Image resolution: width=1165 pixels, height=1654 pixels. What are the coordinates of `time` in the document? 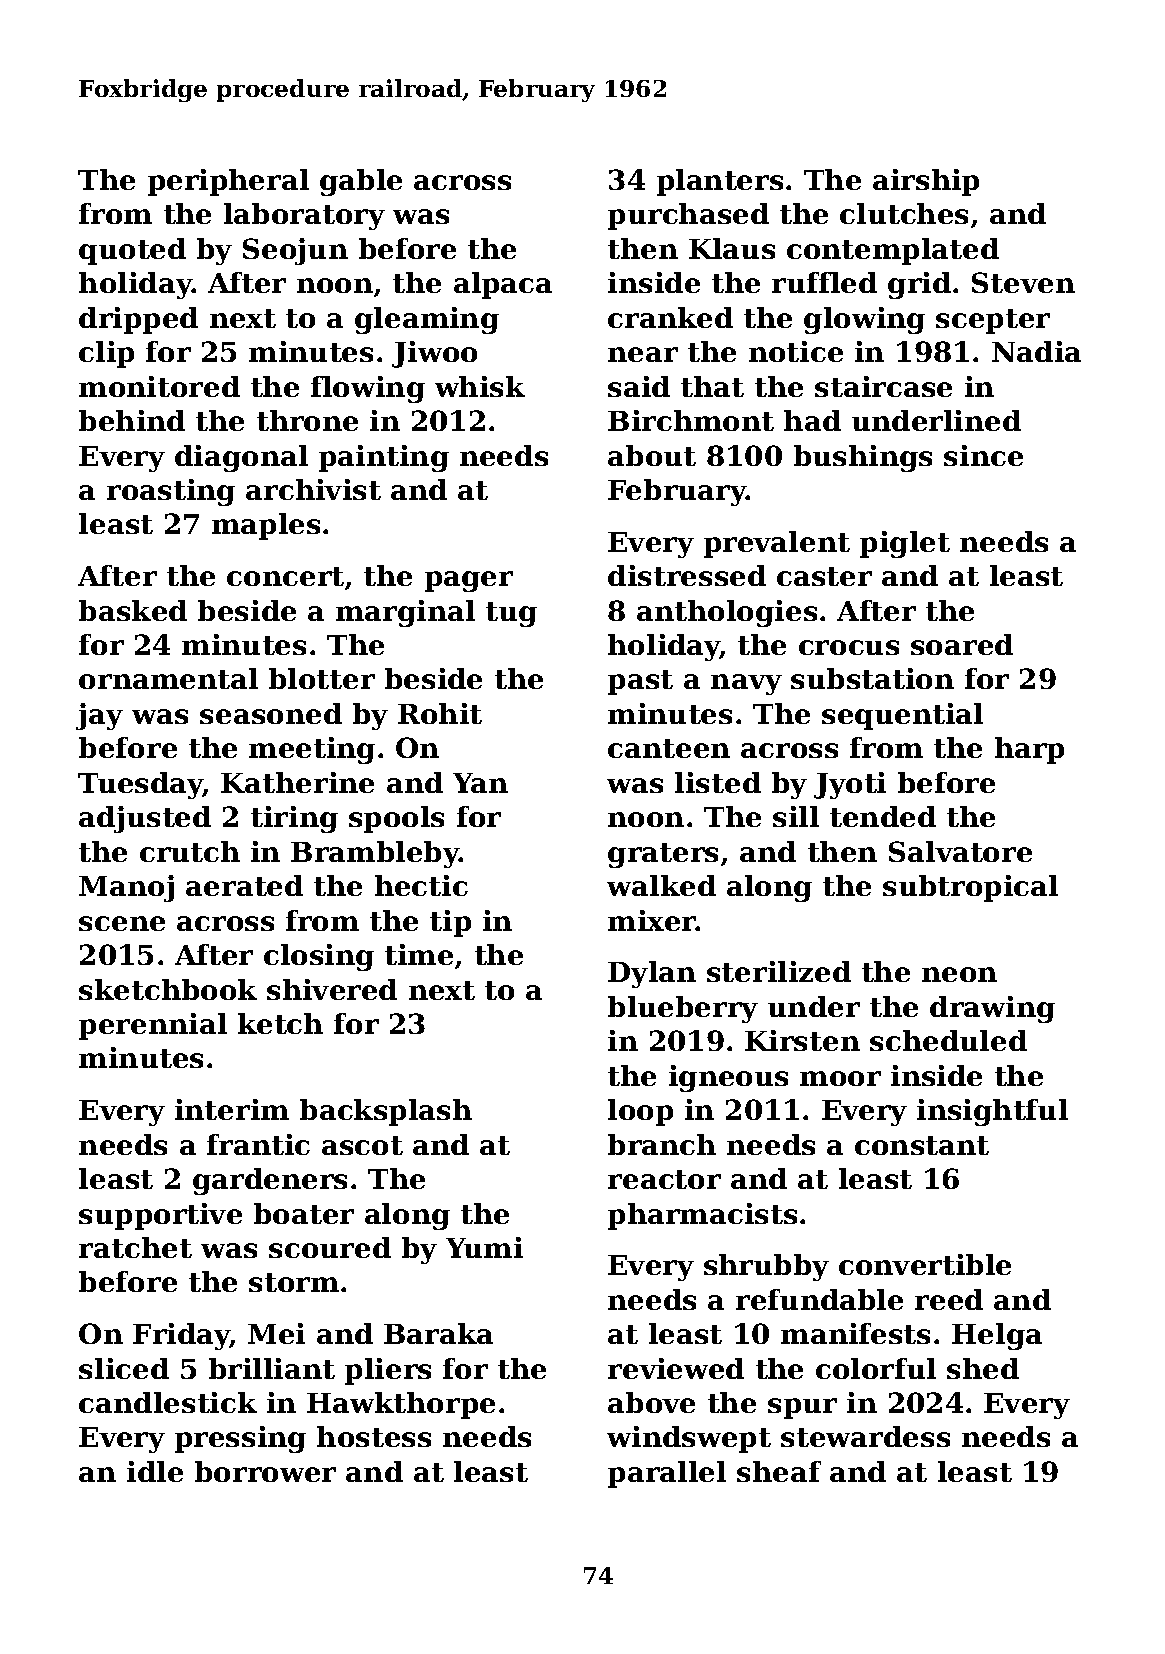 It's located at (419, 954).
